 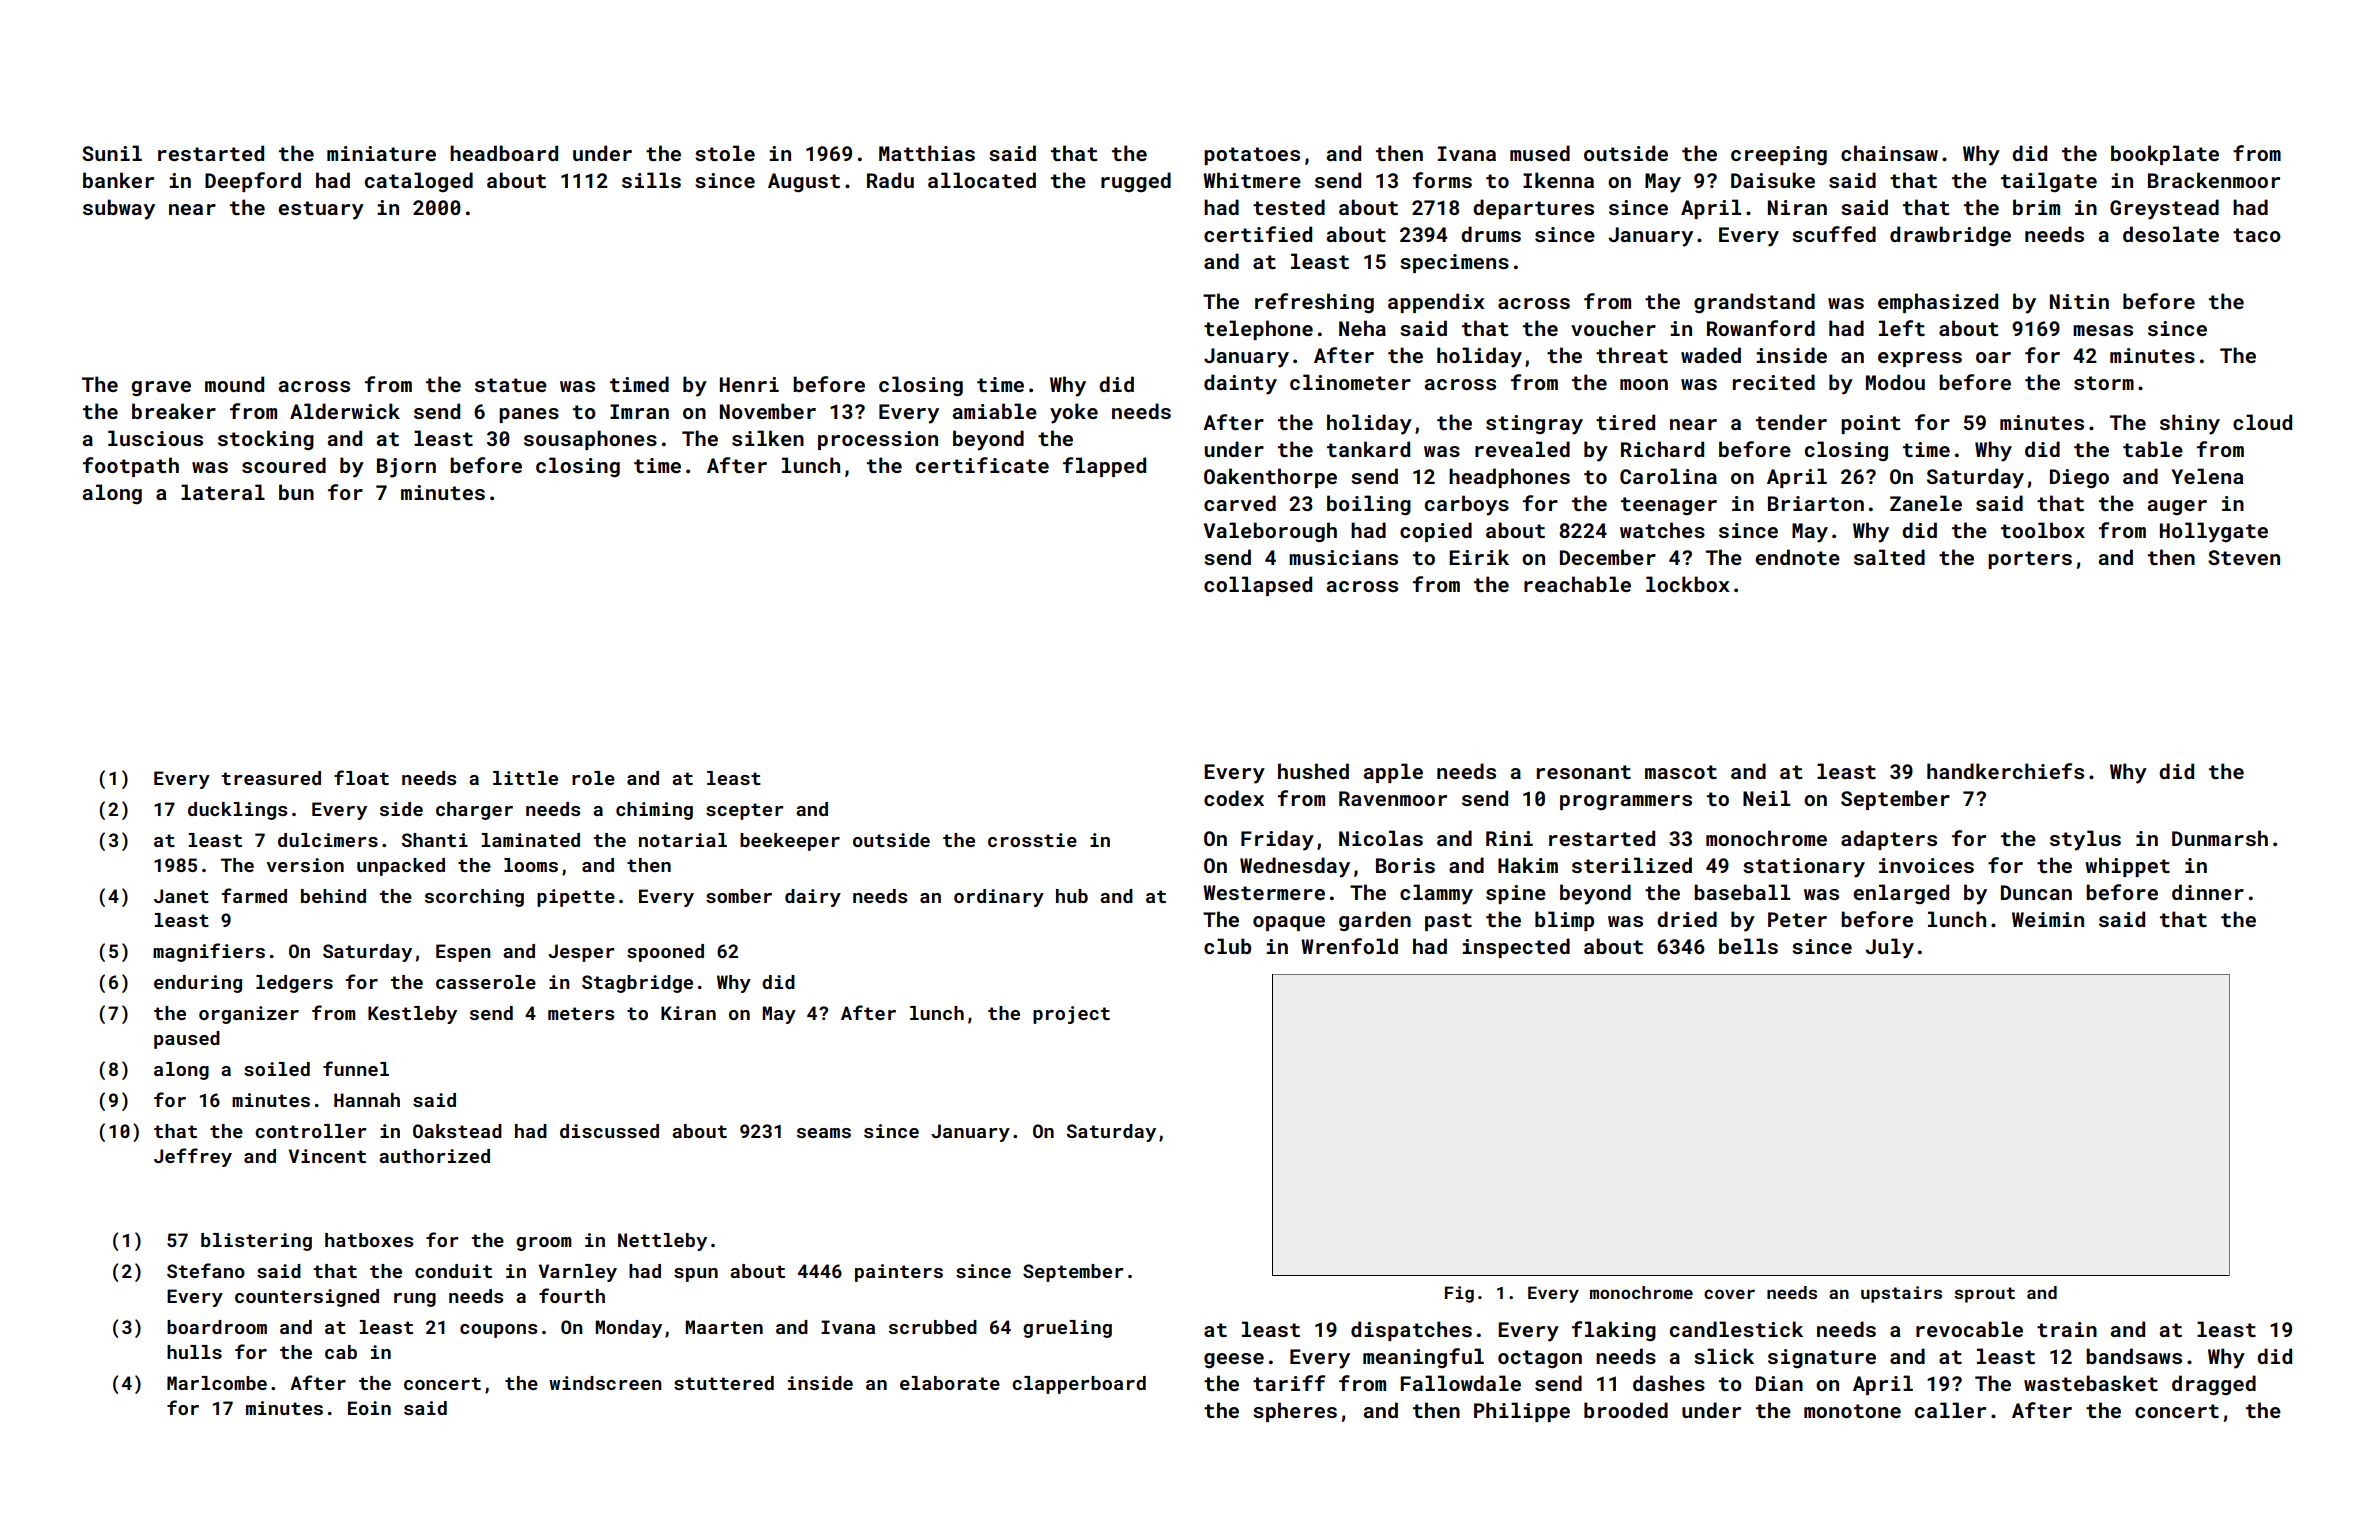 What do you see at coordinates (1252, 156) in the document?
I see `potatoes` at bounding box center [1252, 156].
